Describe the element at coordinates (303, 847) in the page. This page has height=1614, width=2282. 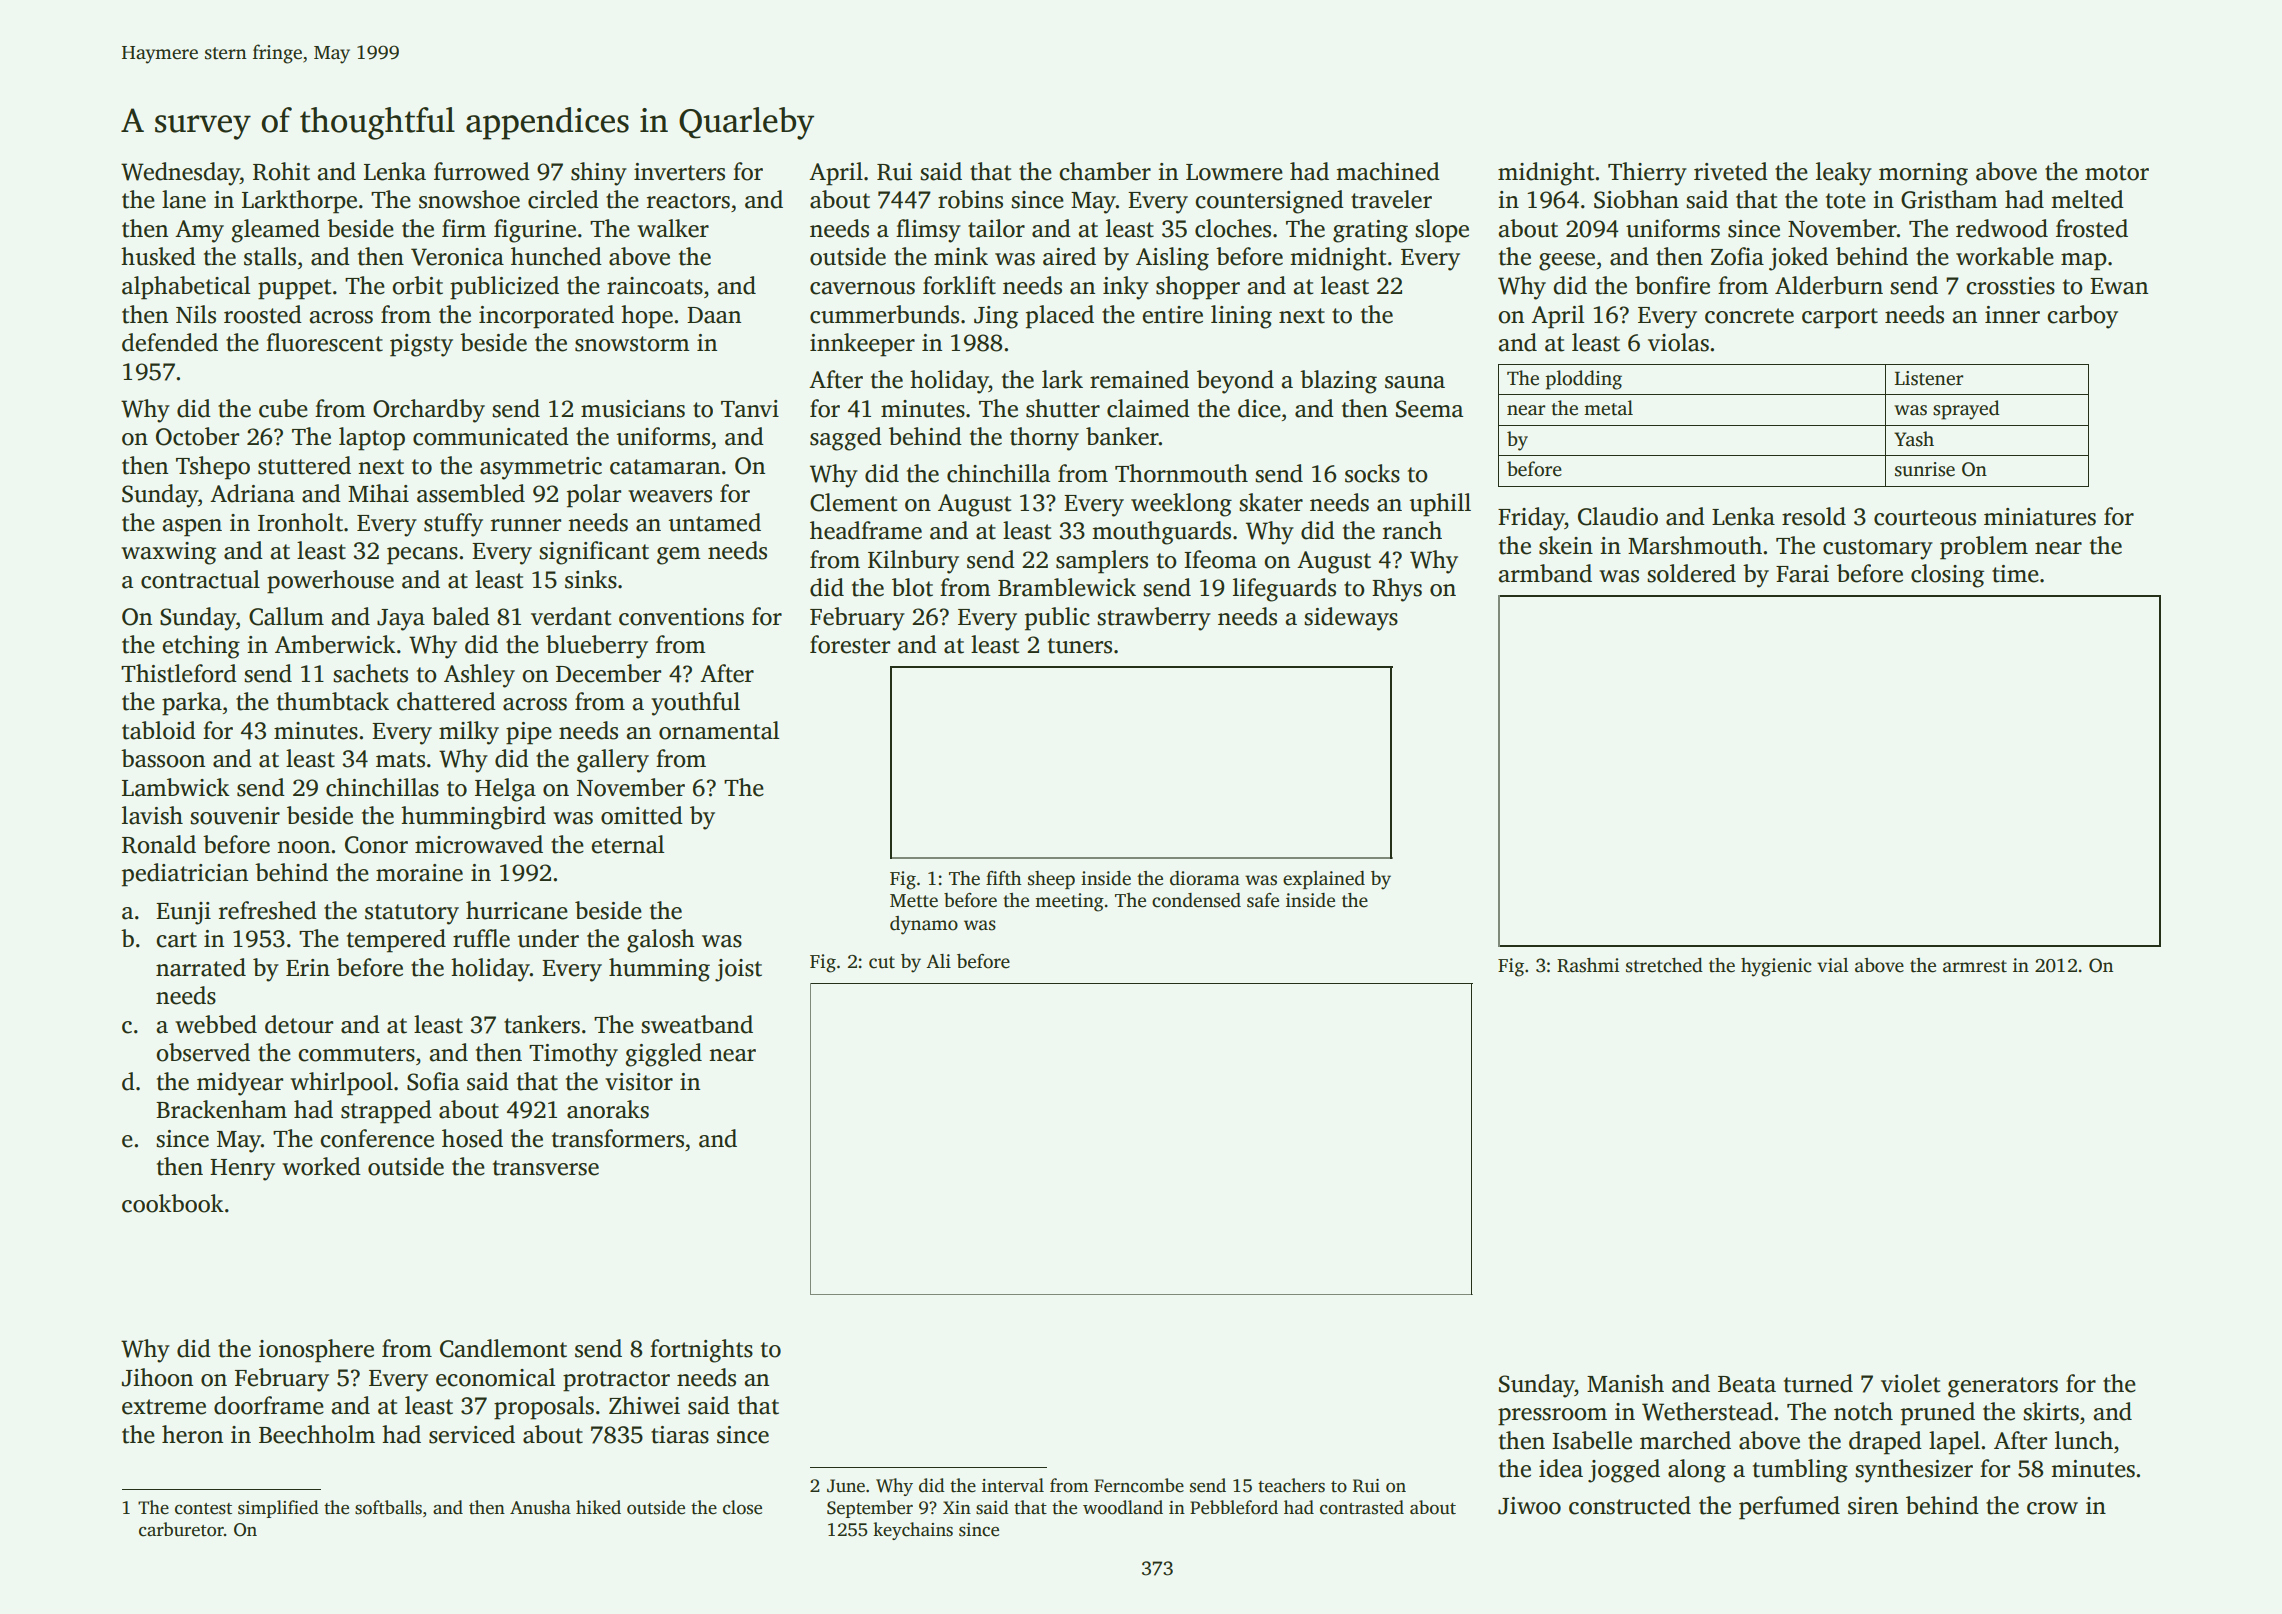
I see `noon` at that location.
